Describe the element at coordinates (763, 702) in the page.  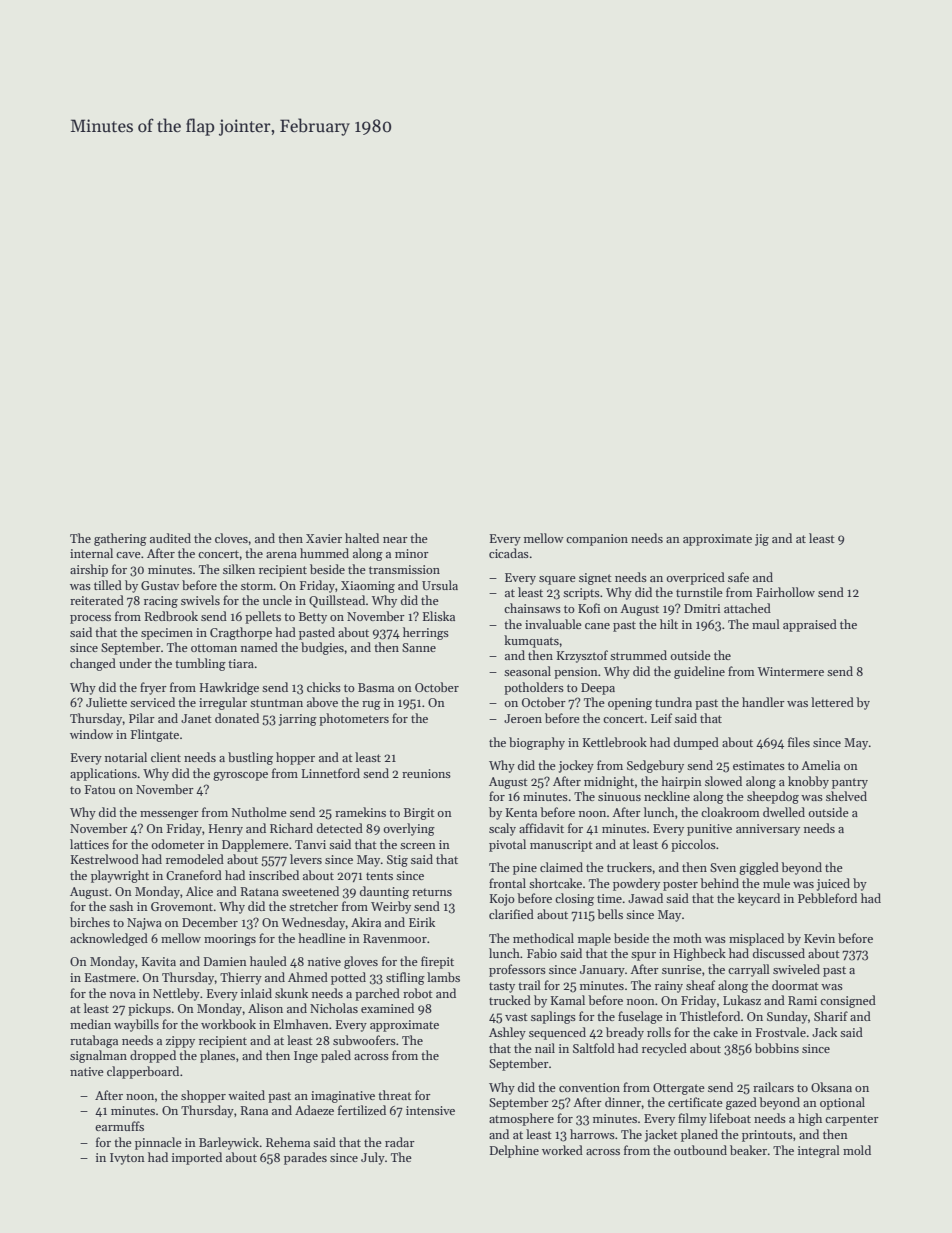
I see `handler` at that location.
